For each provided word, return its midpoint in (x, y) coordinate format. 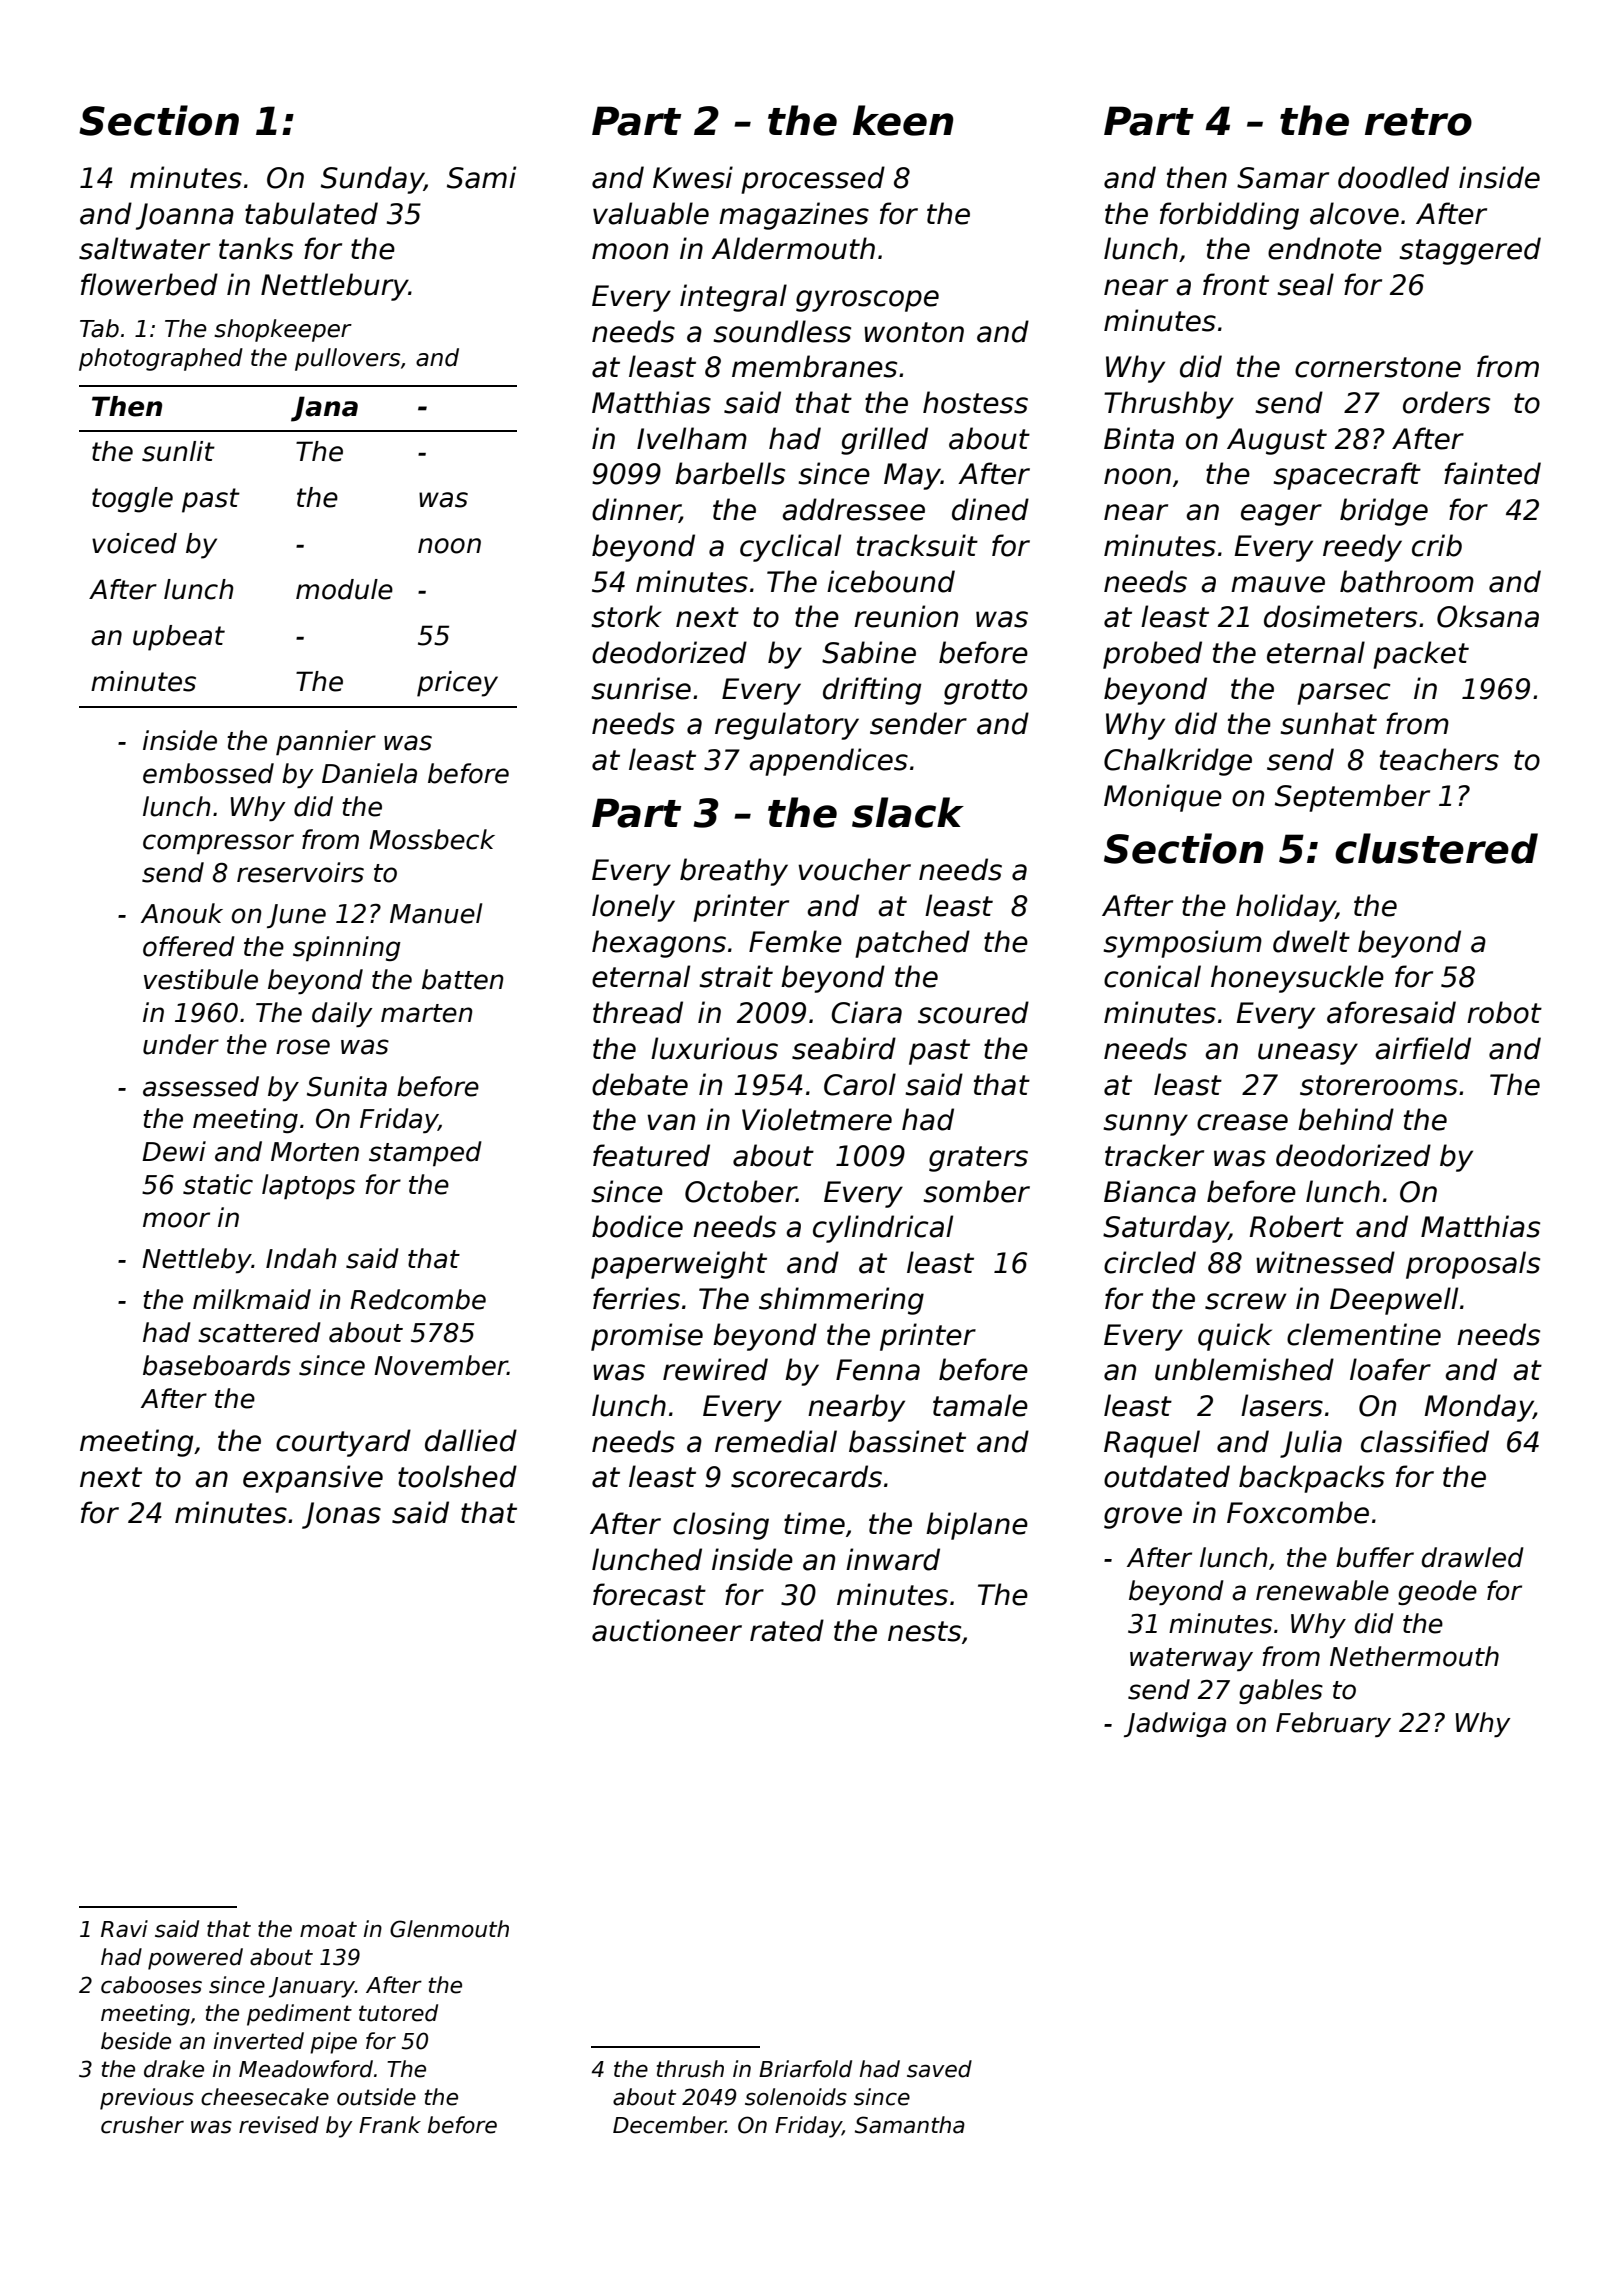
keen (903, 120)
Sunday (372, 180)
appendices (828, 762)
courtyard (343, 1443)
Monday (1478, 1408)
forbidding (1229, 216)
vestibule (201, 979)
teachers (1439, 759)
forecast (649, 1594)
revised (279, 2125)
